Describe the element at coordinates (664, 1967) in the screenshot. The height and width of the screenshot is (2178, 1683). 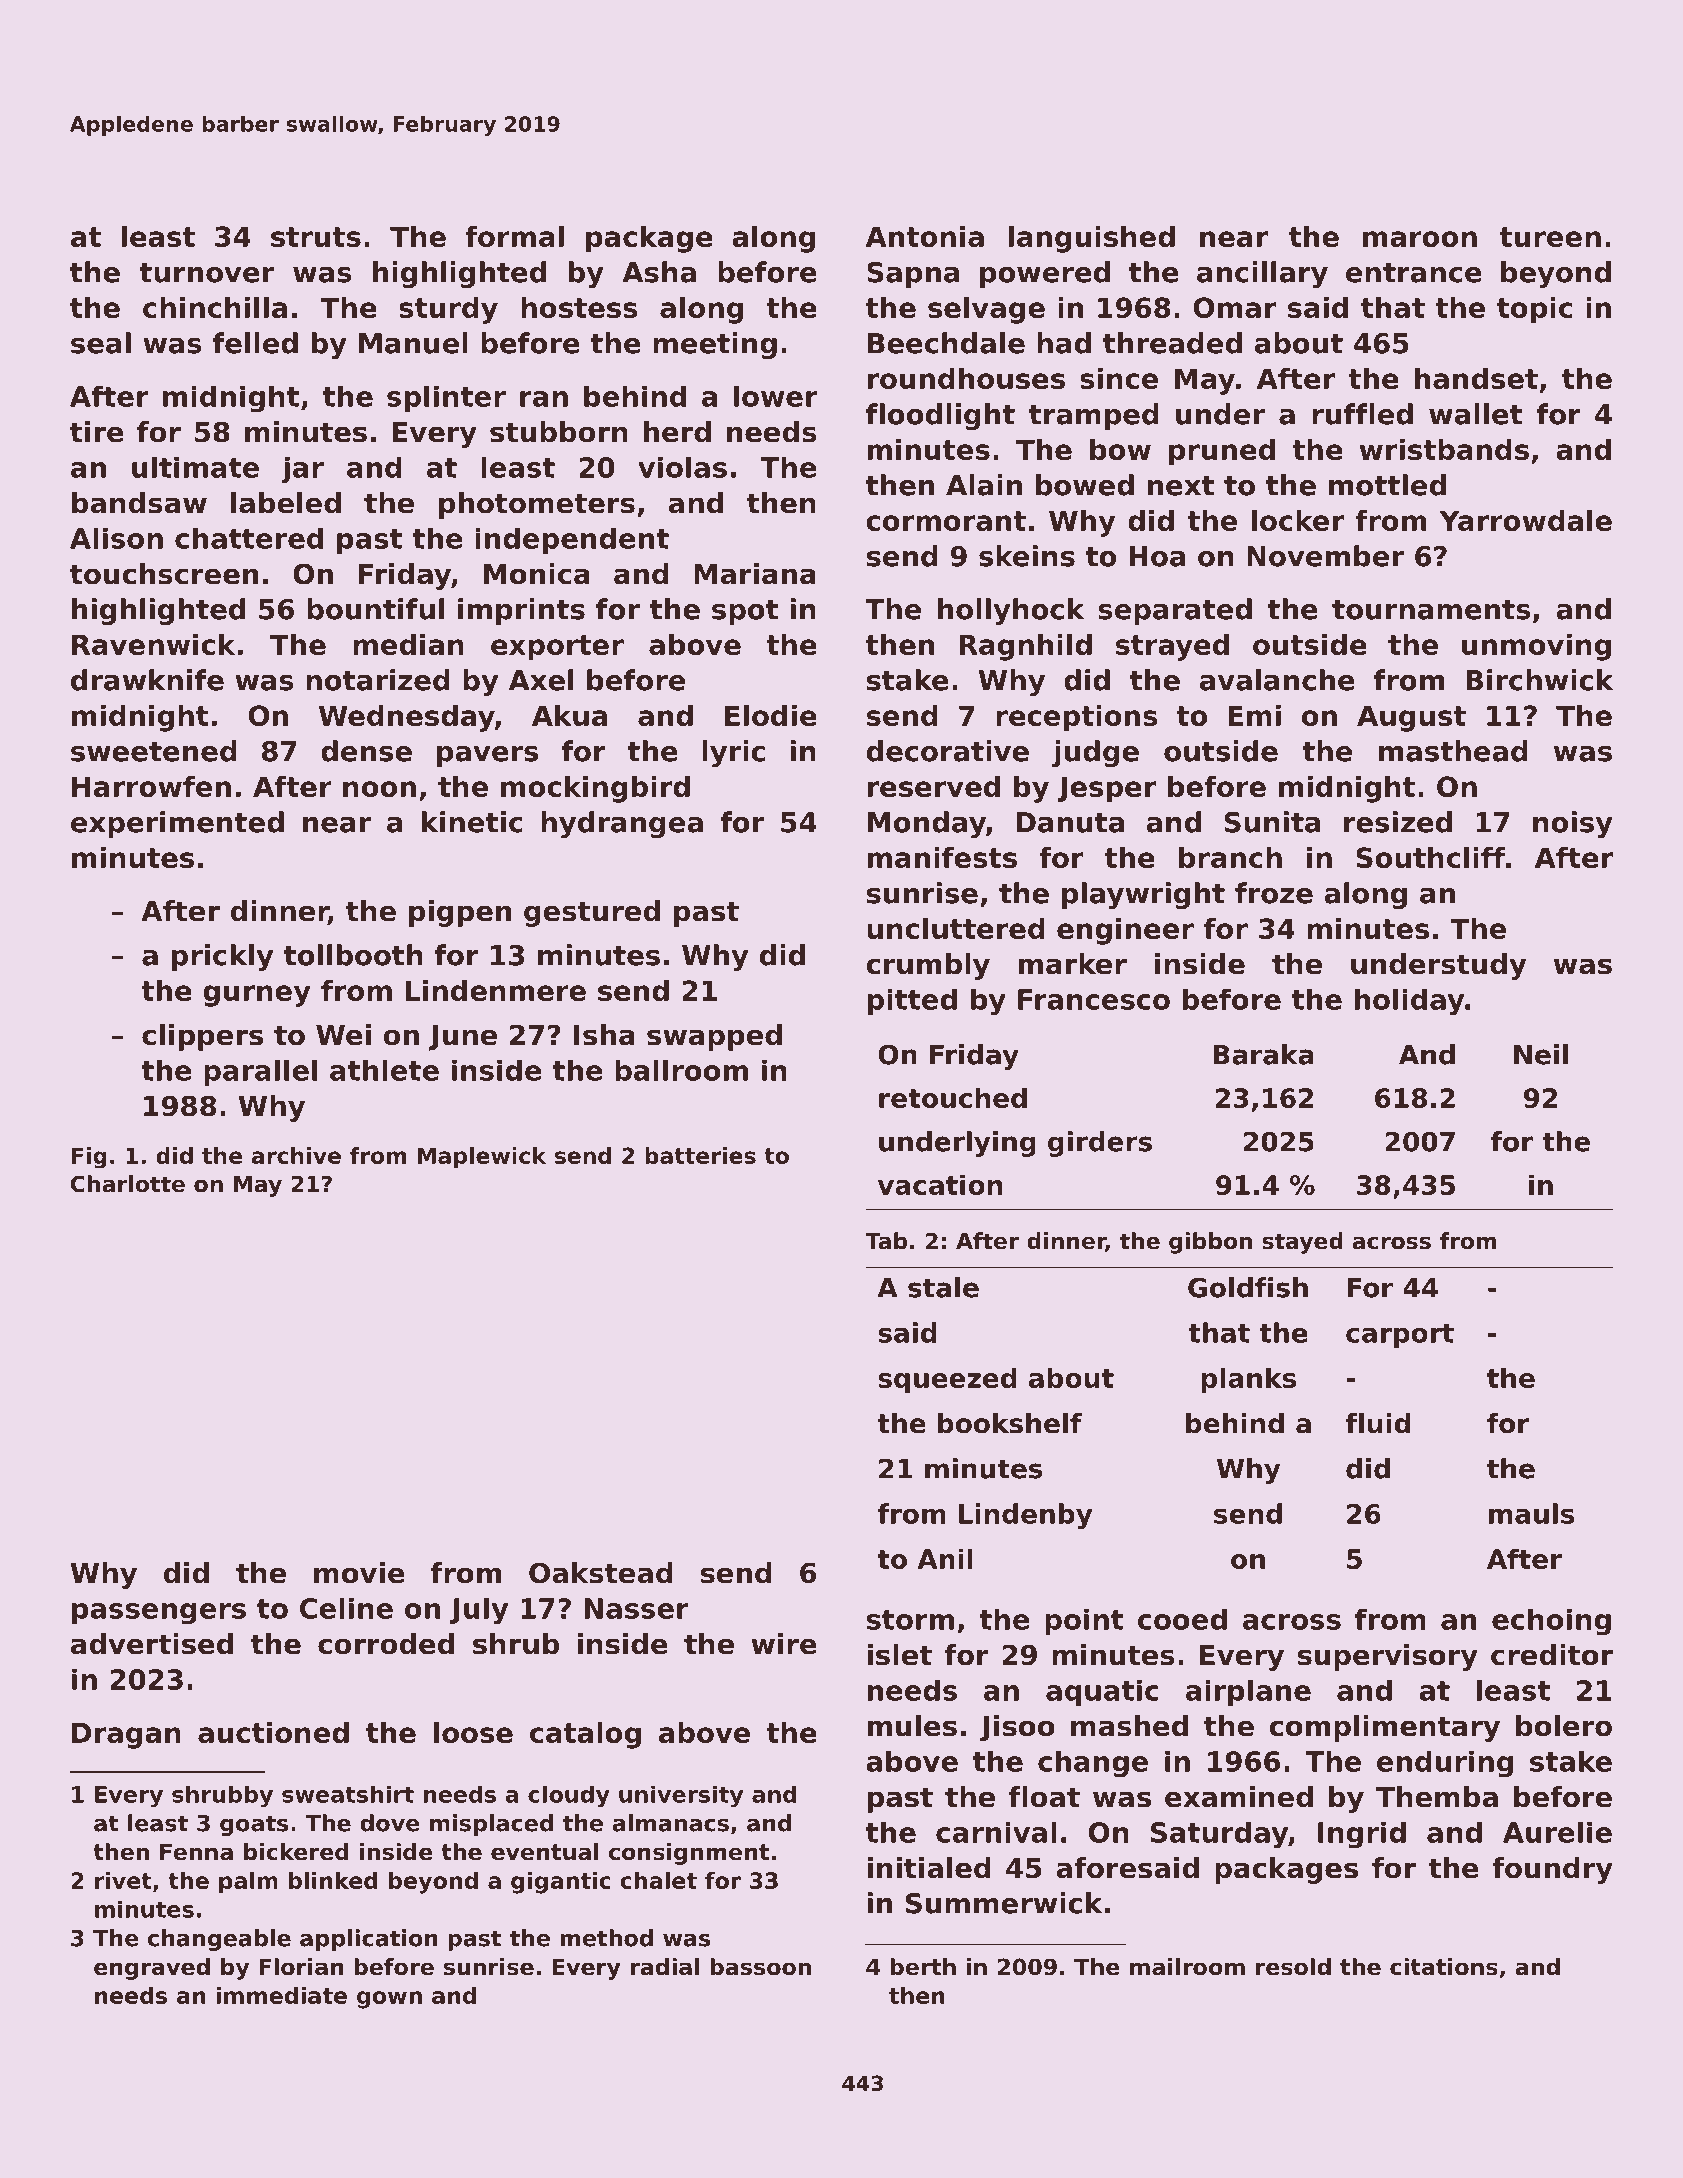
I see `radial` at that location.
